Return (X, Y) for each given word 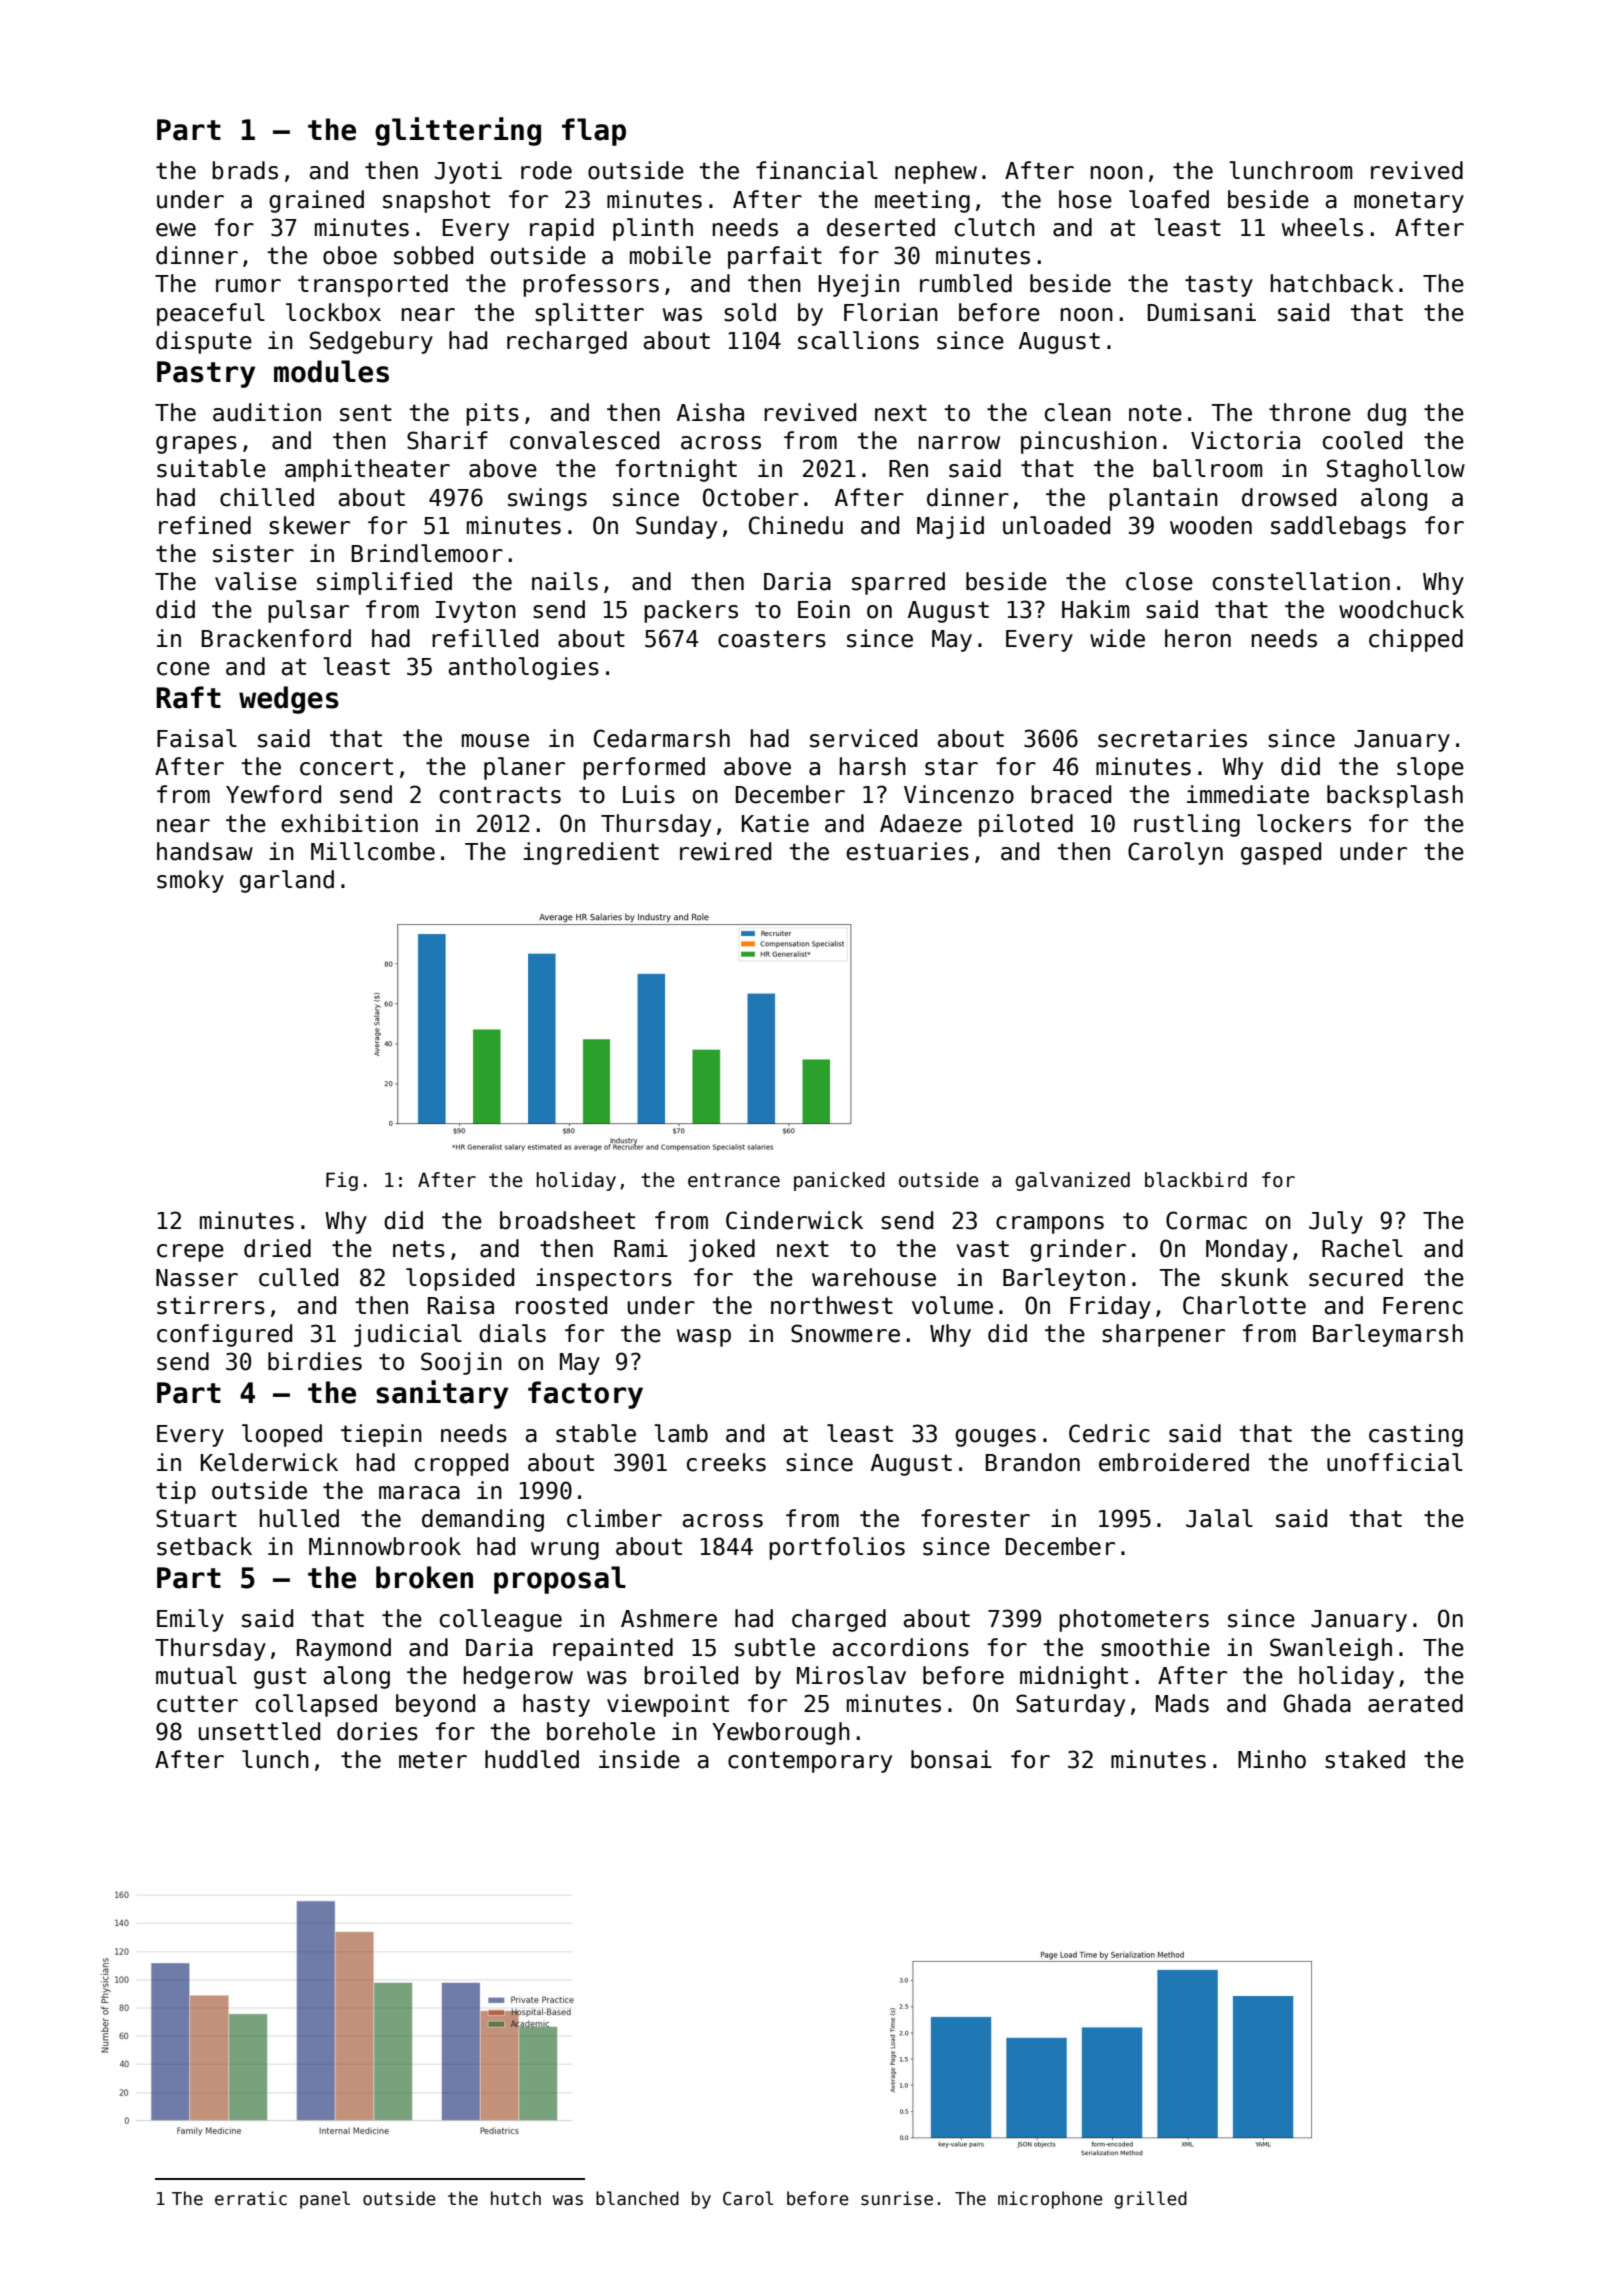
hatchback (1332, 283)
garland (287, 881)
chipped (1416, 640)
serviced (863, 738)
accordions (901, 1647)
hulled (299, 1518)
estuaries (907, 851)
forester (975, 1518)
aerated (1415, 1703)
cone (183, 669)
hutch (516, 2198)
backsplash (1395, 796)
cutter (197, 1704)
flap (594, 132)
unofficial (1395, 1462)
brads (245, 170)
